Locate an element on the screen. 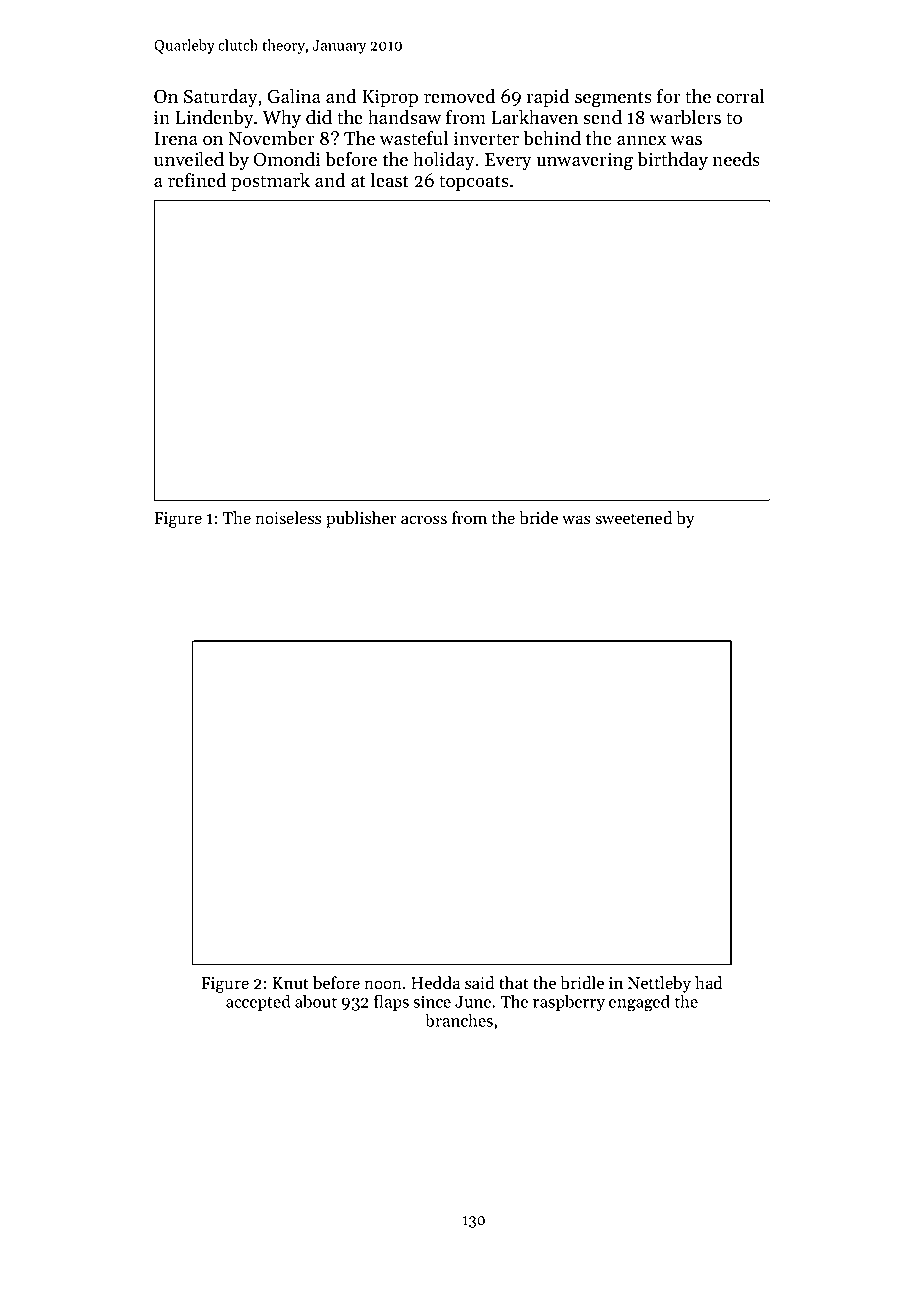 The width and height of the screenshot is (924, 1311). refined is located at coordinates (197, 180).
